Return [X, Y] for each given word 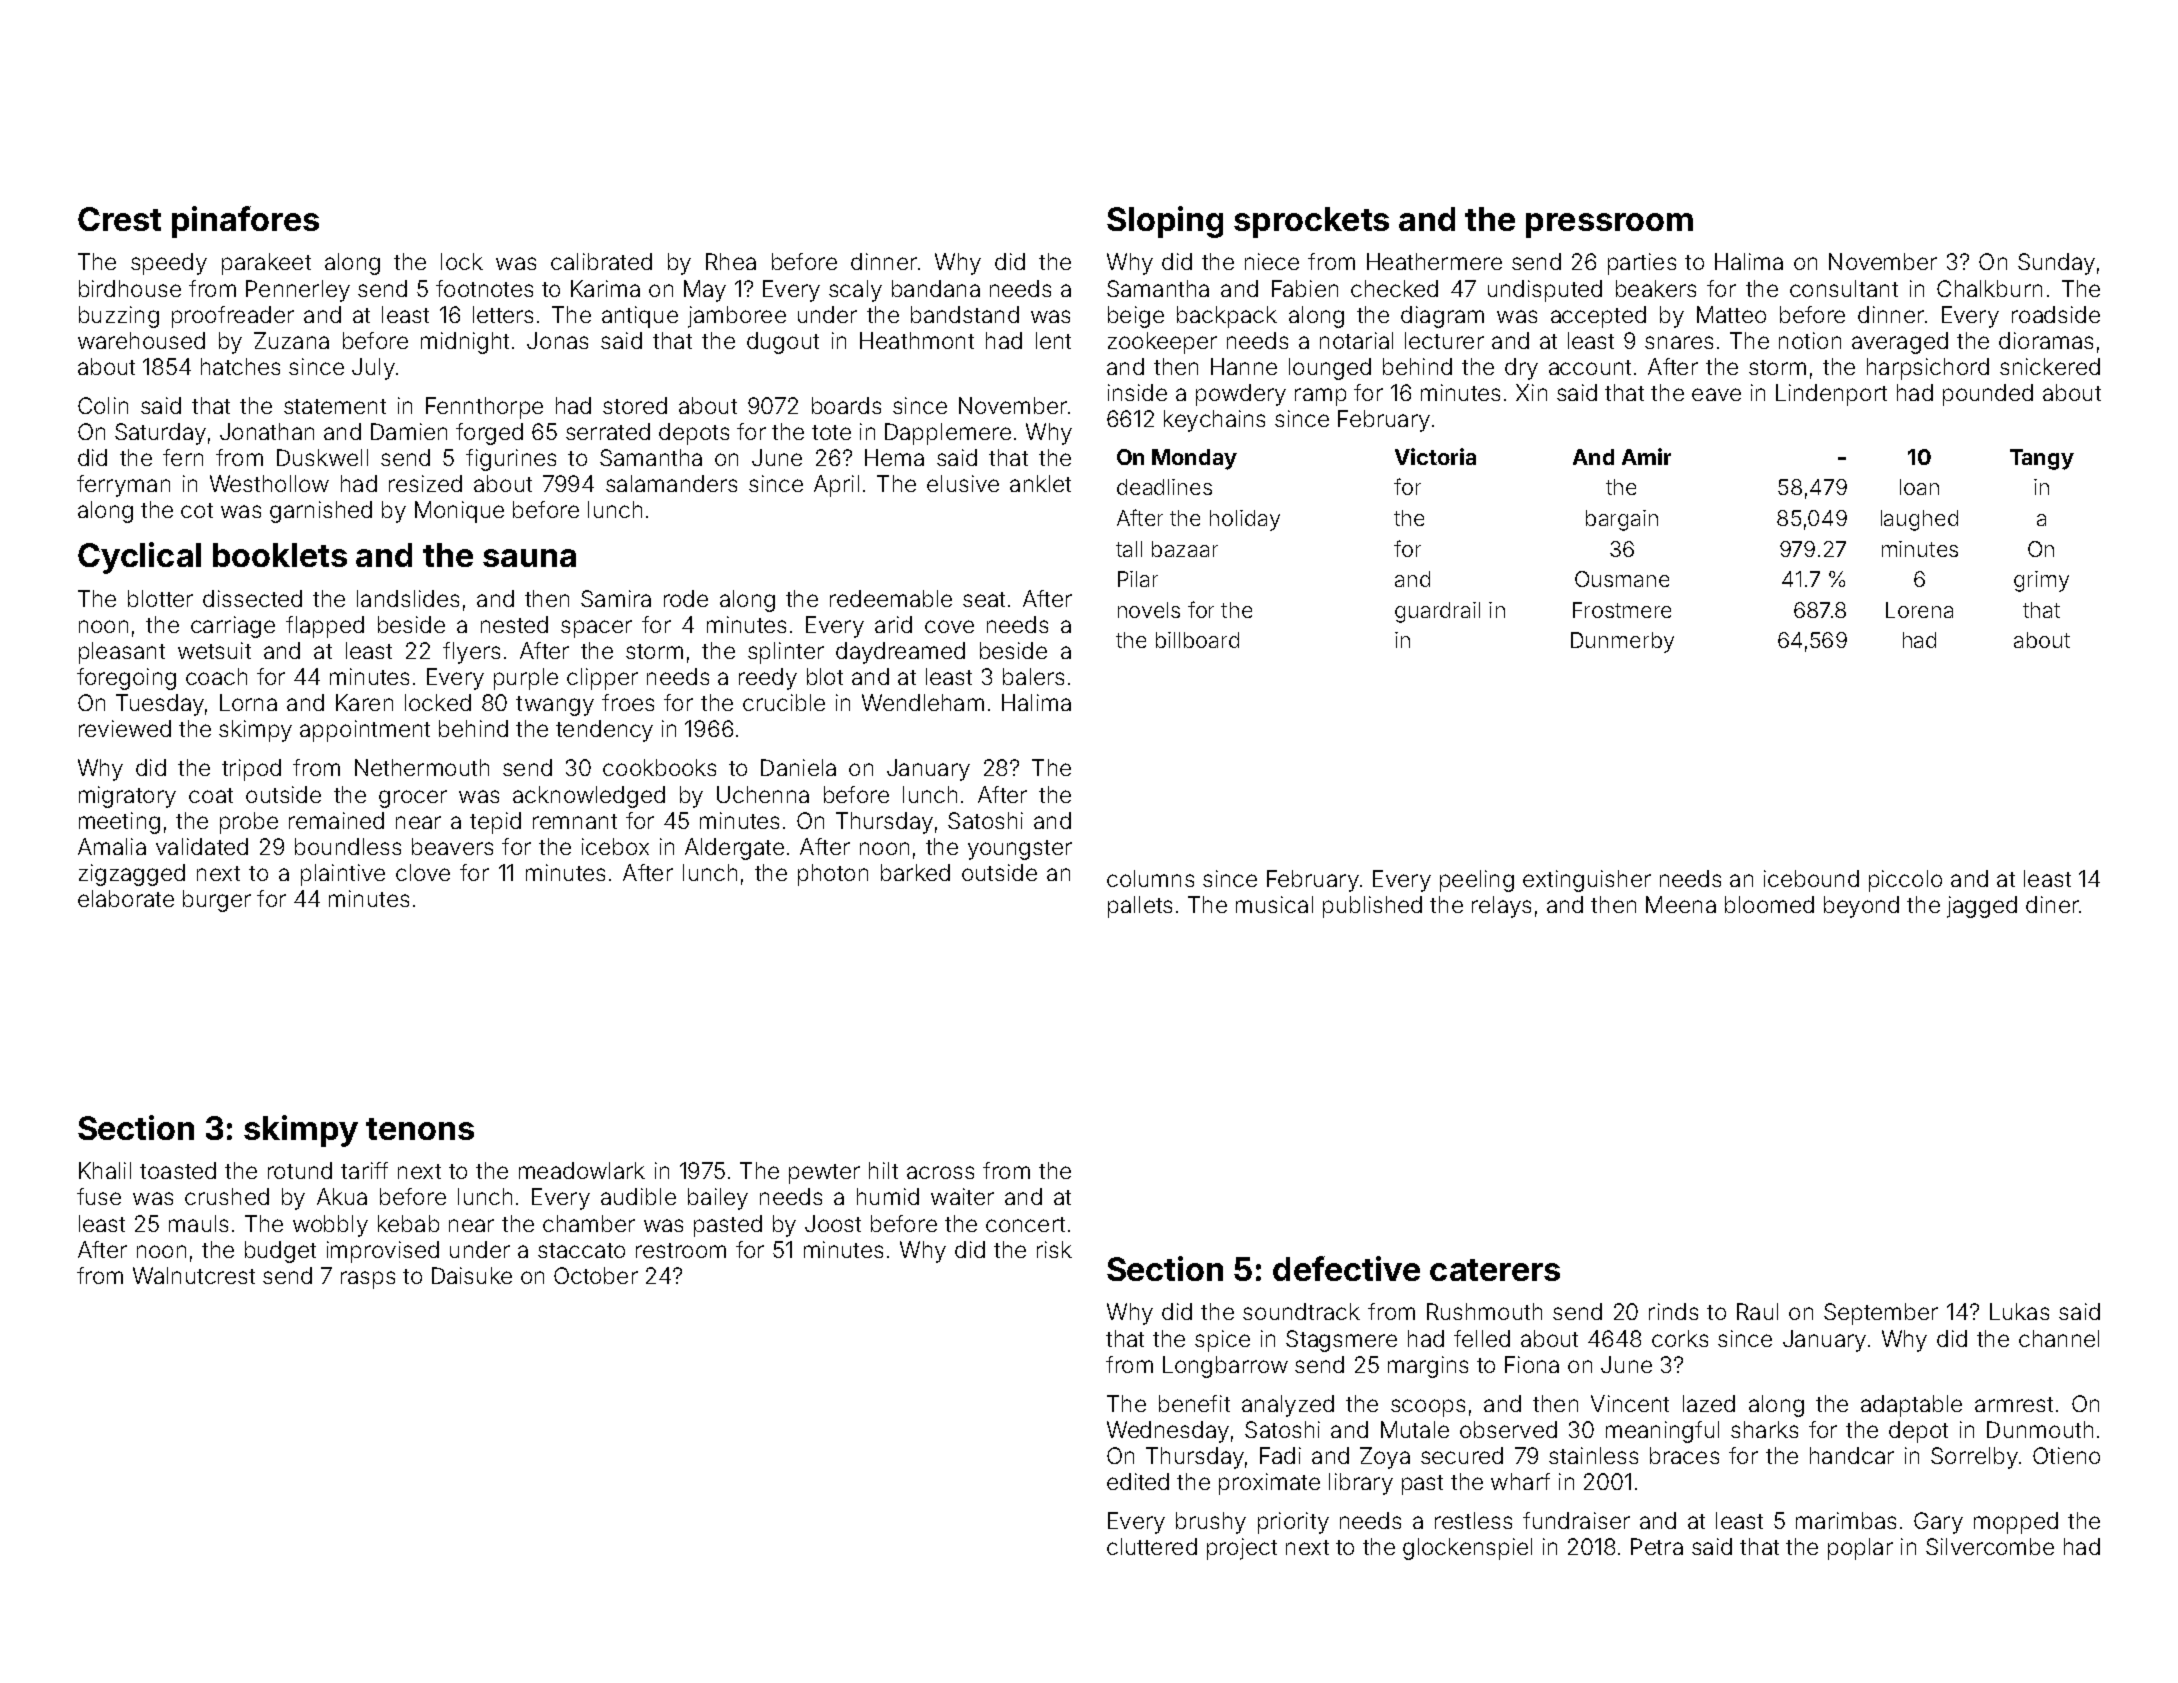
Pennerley [298, 291]
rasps [368, 1280]
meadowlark [582, 1170]
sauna [529, 558]
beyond [1861, 907]
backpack [1227, 317]
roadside [2056, 314]
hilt [883, 1170]
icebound [1811, 878]
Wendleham [923, 702]
